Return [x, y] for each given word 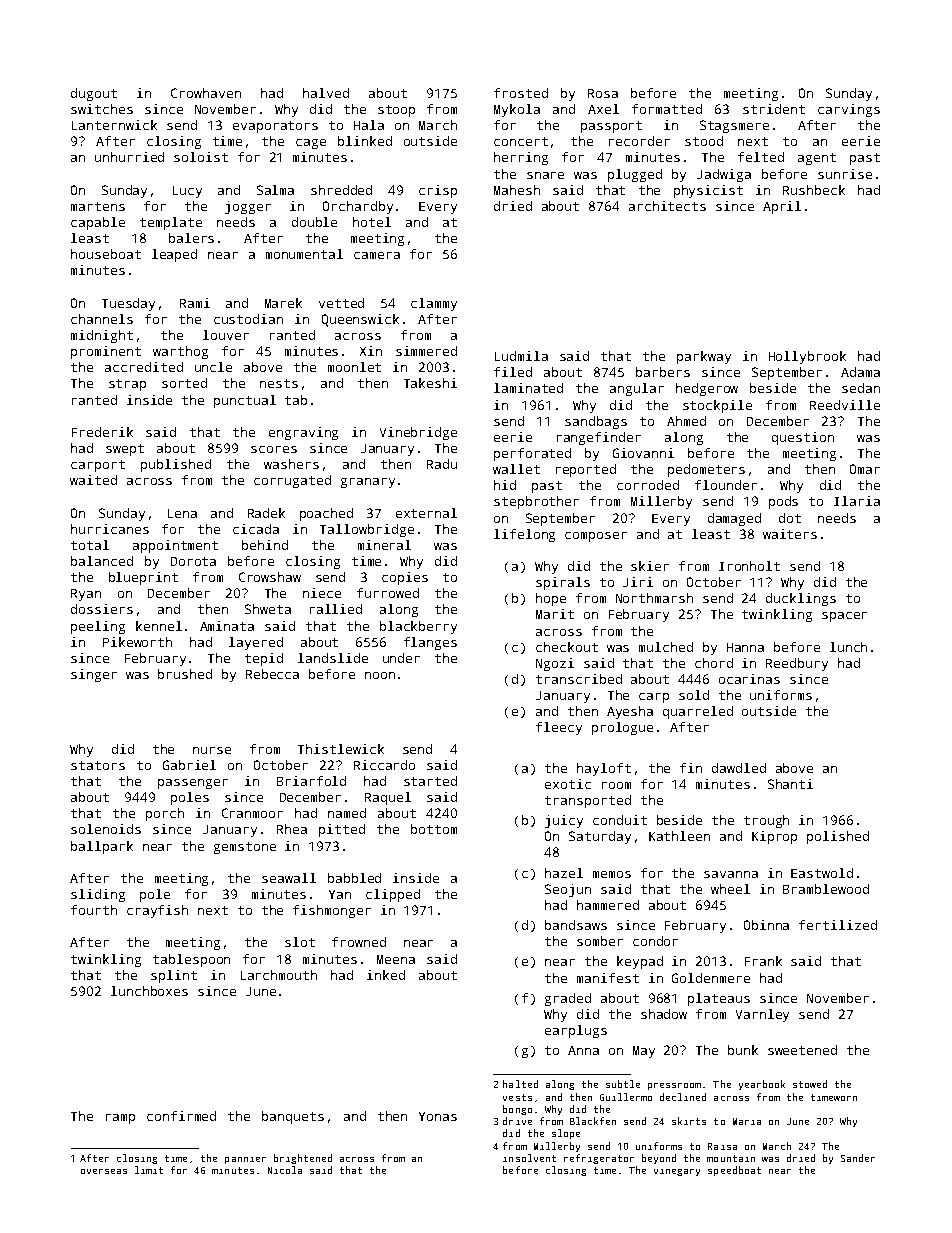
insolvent [529, 1158]
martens [98, 206]
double [314, 222]
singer [94, 675]
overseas [104, 1171]
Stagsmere [734, 126]
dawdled [739, 768]
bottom [434, 829]
